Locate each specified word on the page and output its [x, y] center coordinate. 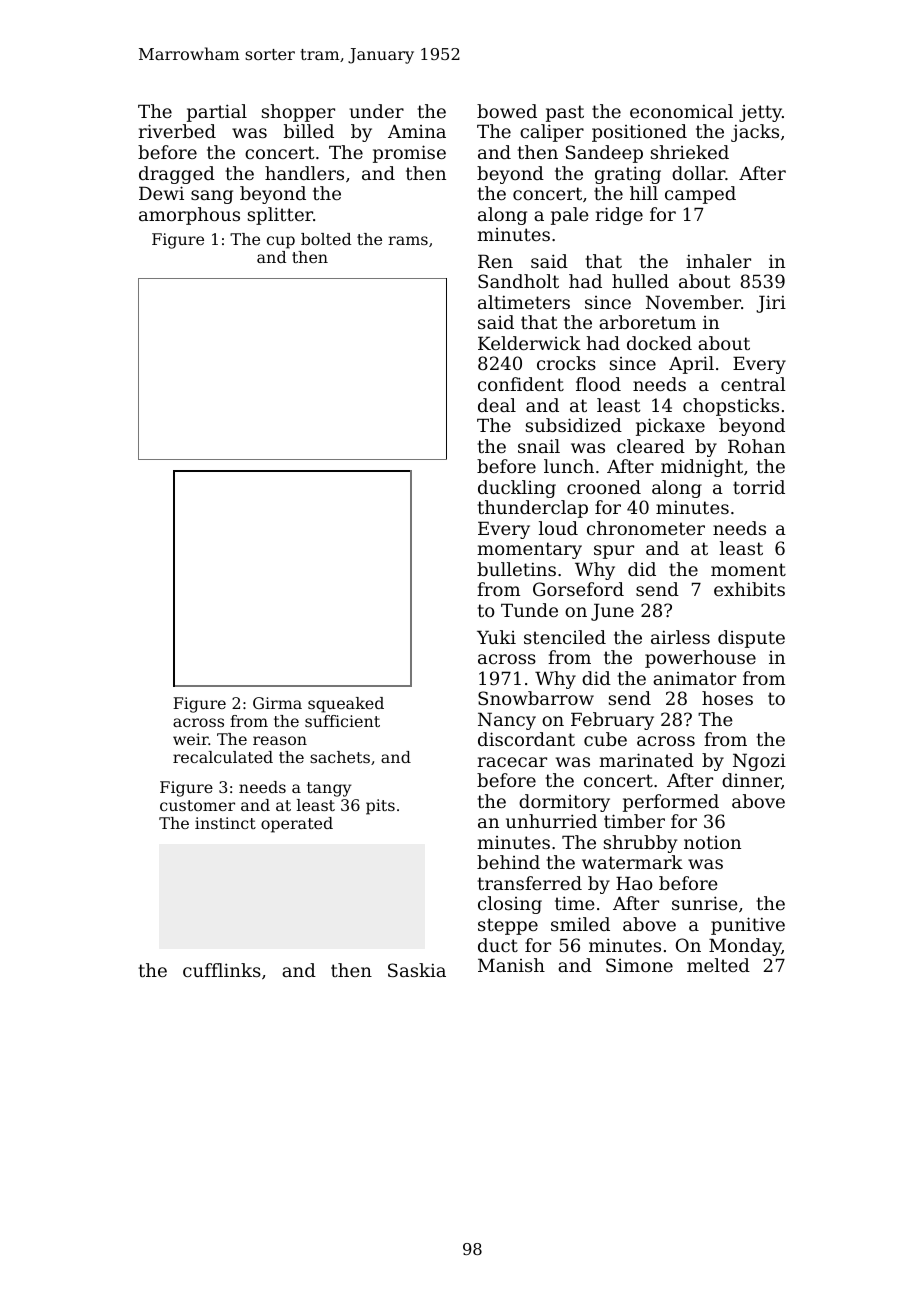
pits [380, 807]
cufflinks [222, 970]
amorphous [189, 216]
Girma [277, 703]
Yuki [496, 637]
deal [497, 405]
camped [700, 195]
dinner [751, 780]
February [612, 721]
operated [297, 825]
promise [409, 154]
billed [309, 131]
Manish [511, 965]
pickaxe [670, 427]
